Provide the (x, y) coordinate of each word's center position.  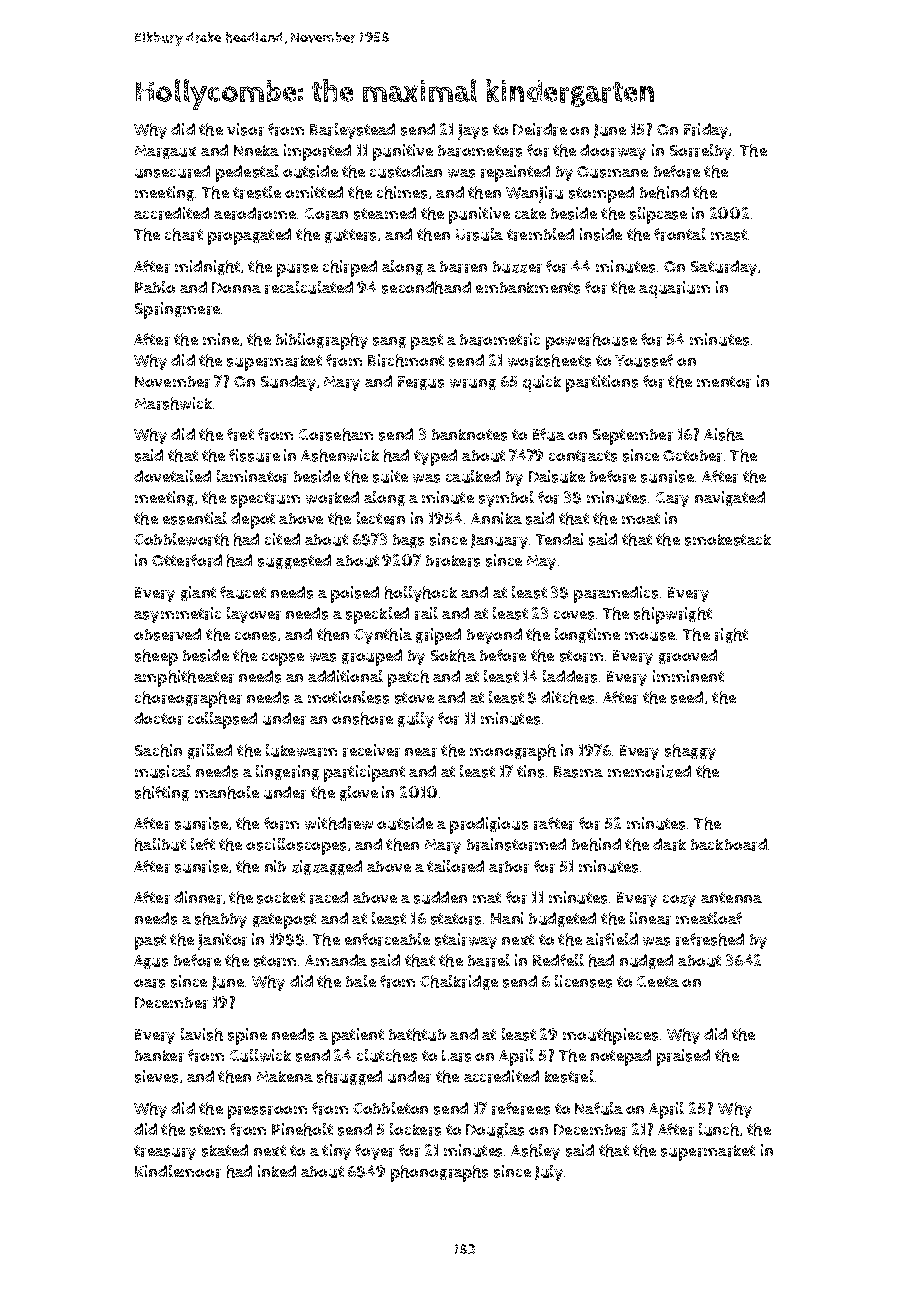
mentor (724, 382)
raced (329, 897)
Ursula (479, 234)
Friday (706, 131)
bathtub (417, 1034)
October (692, 456)
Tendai (559, 539)
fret (240, 434)
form (281, 823)
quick (542, 383)
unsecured (172, 171)
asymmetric (177, 615)
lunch (719, 1129)
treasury (165, 1152)
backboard (729, 844)
